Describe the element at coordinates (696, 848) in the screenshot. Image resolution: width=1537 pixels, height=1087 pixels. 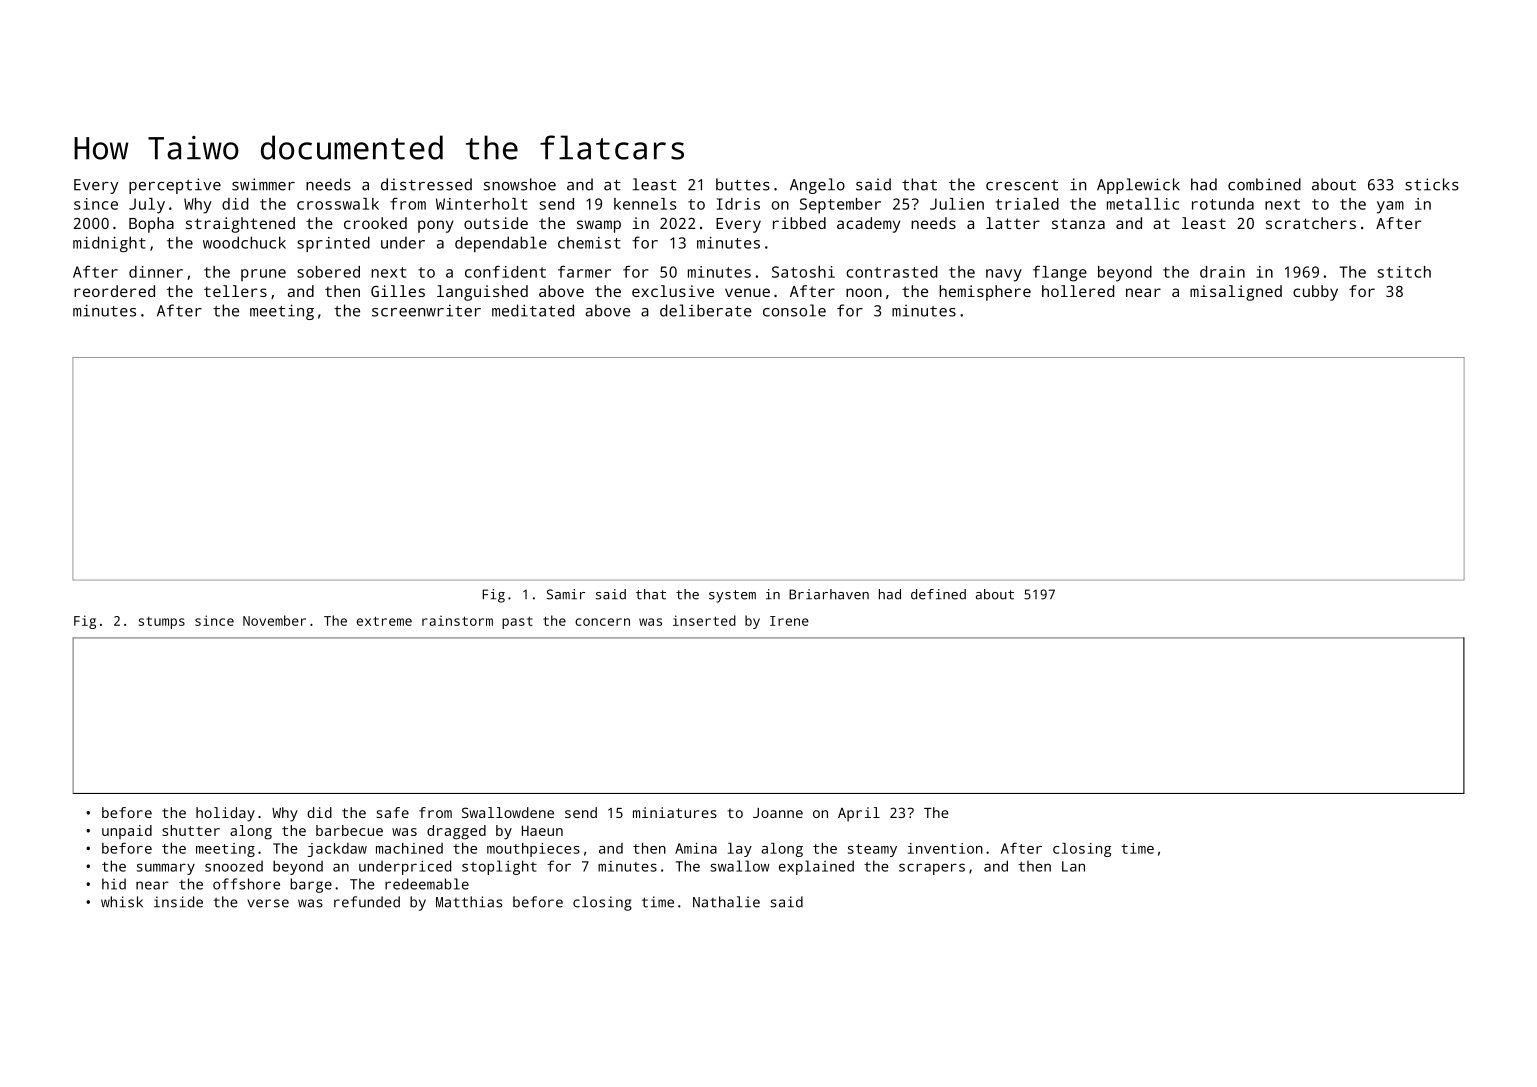
I see `Amina` at that location.
